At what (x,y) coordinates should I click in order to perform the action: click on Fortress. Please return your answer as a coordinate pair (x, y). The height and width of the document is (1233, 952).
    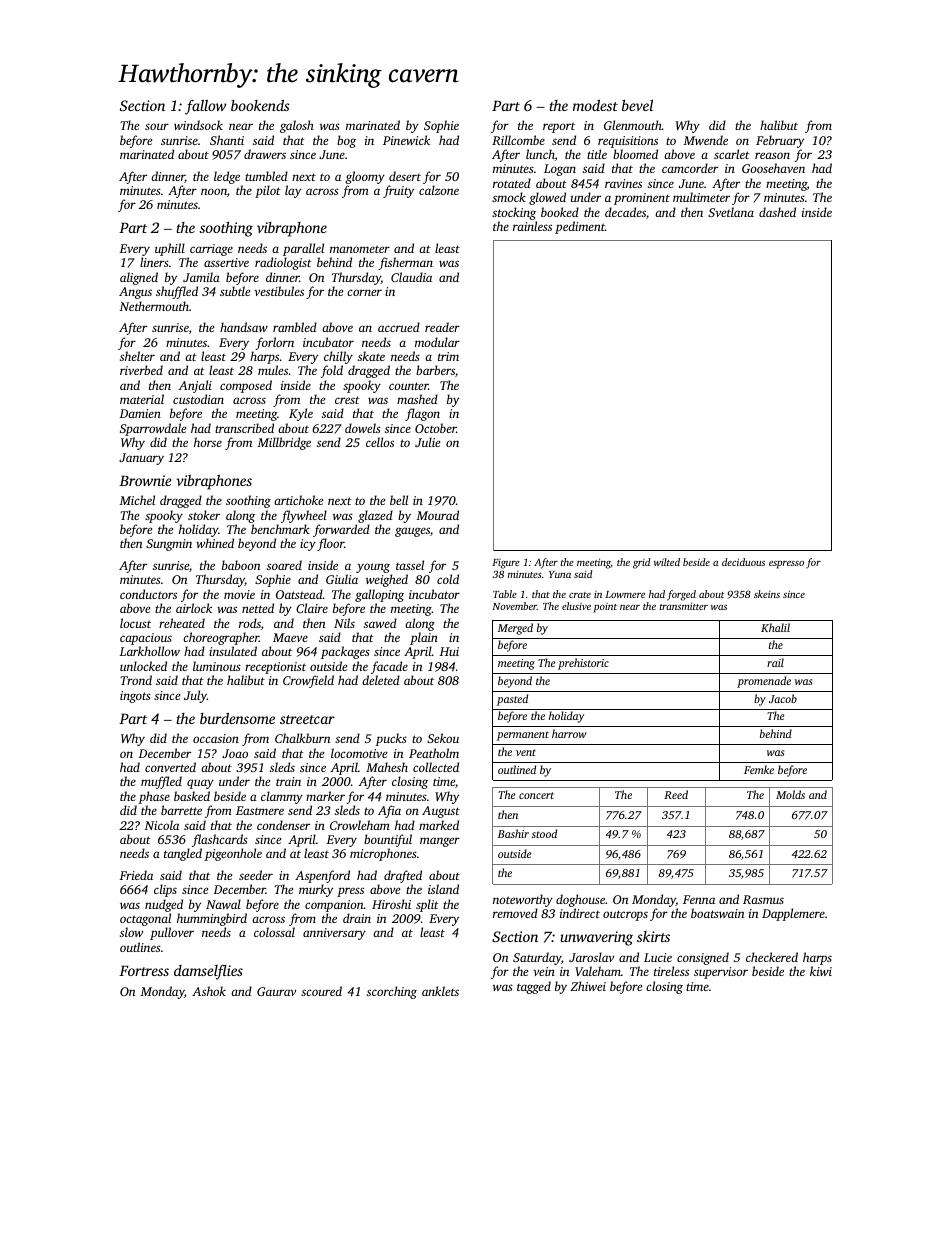
    Looking at the image, I should click on (144, 970).
